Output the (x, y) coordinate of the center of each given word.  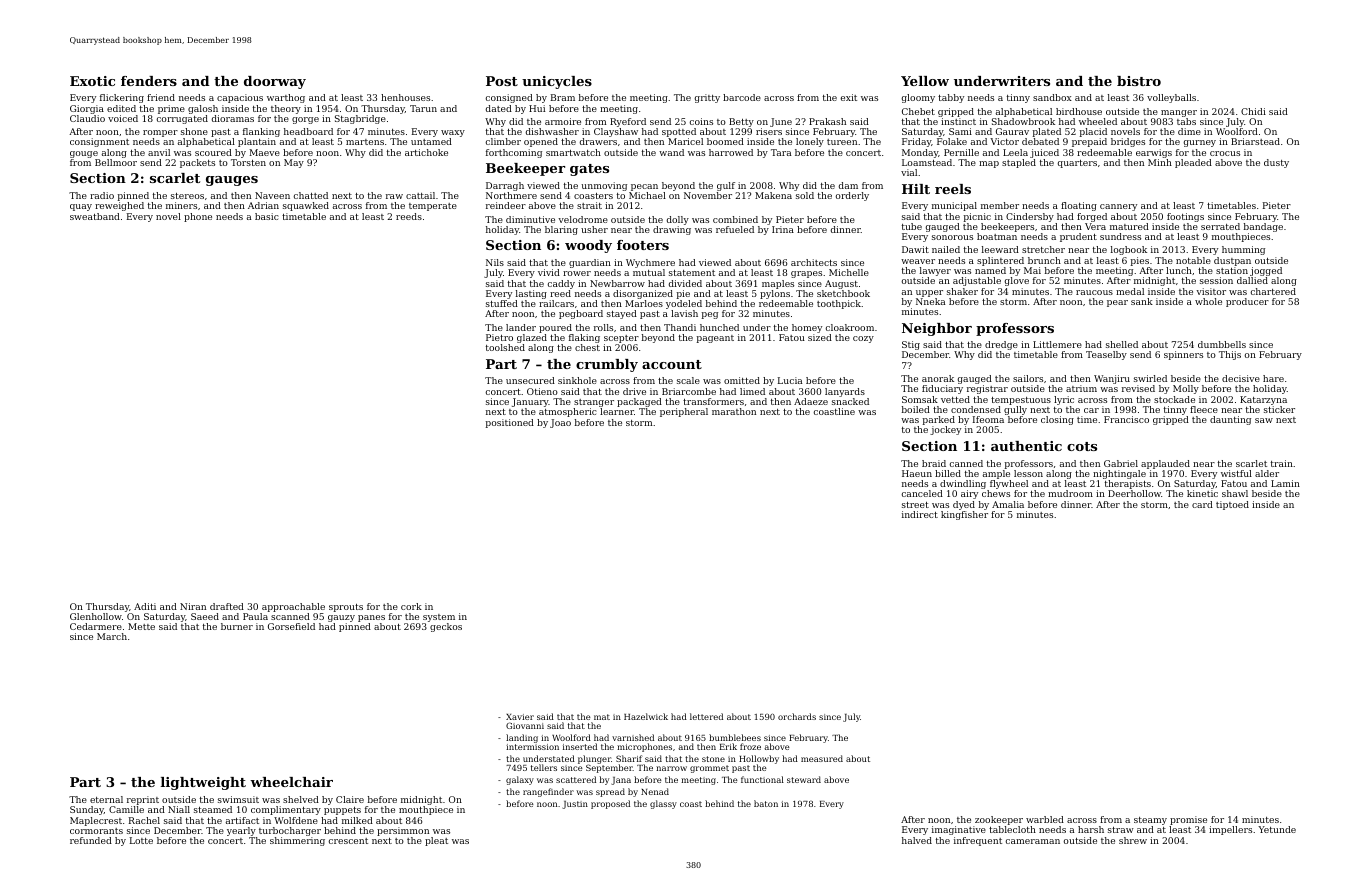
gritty (707, 98)
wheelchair (291, 782)
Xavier (520, 717)
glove (1017, 281)
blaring (561, 230)
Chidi (1253, 111)
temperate (433, 207)
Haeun (917, 473)
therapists (1128, 484)
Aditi (145, 606)
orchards (797, 716)
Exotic (92, 81)
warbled (1045, 819)
